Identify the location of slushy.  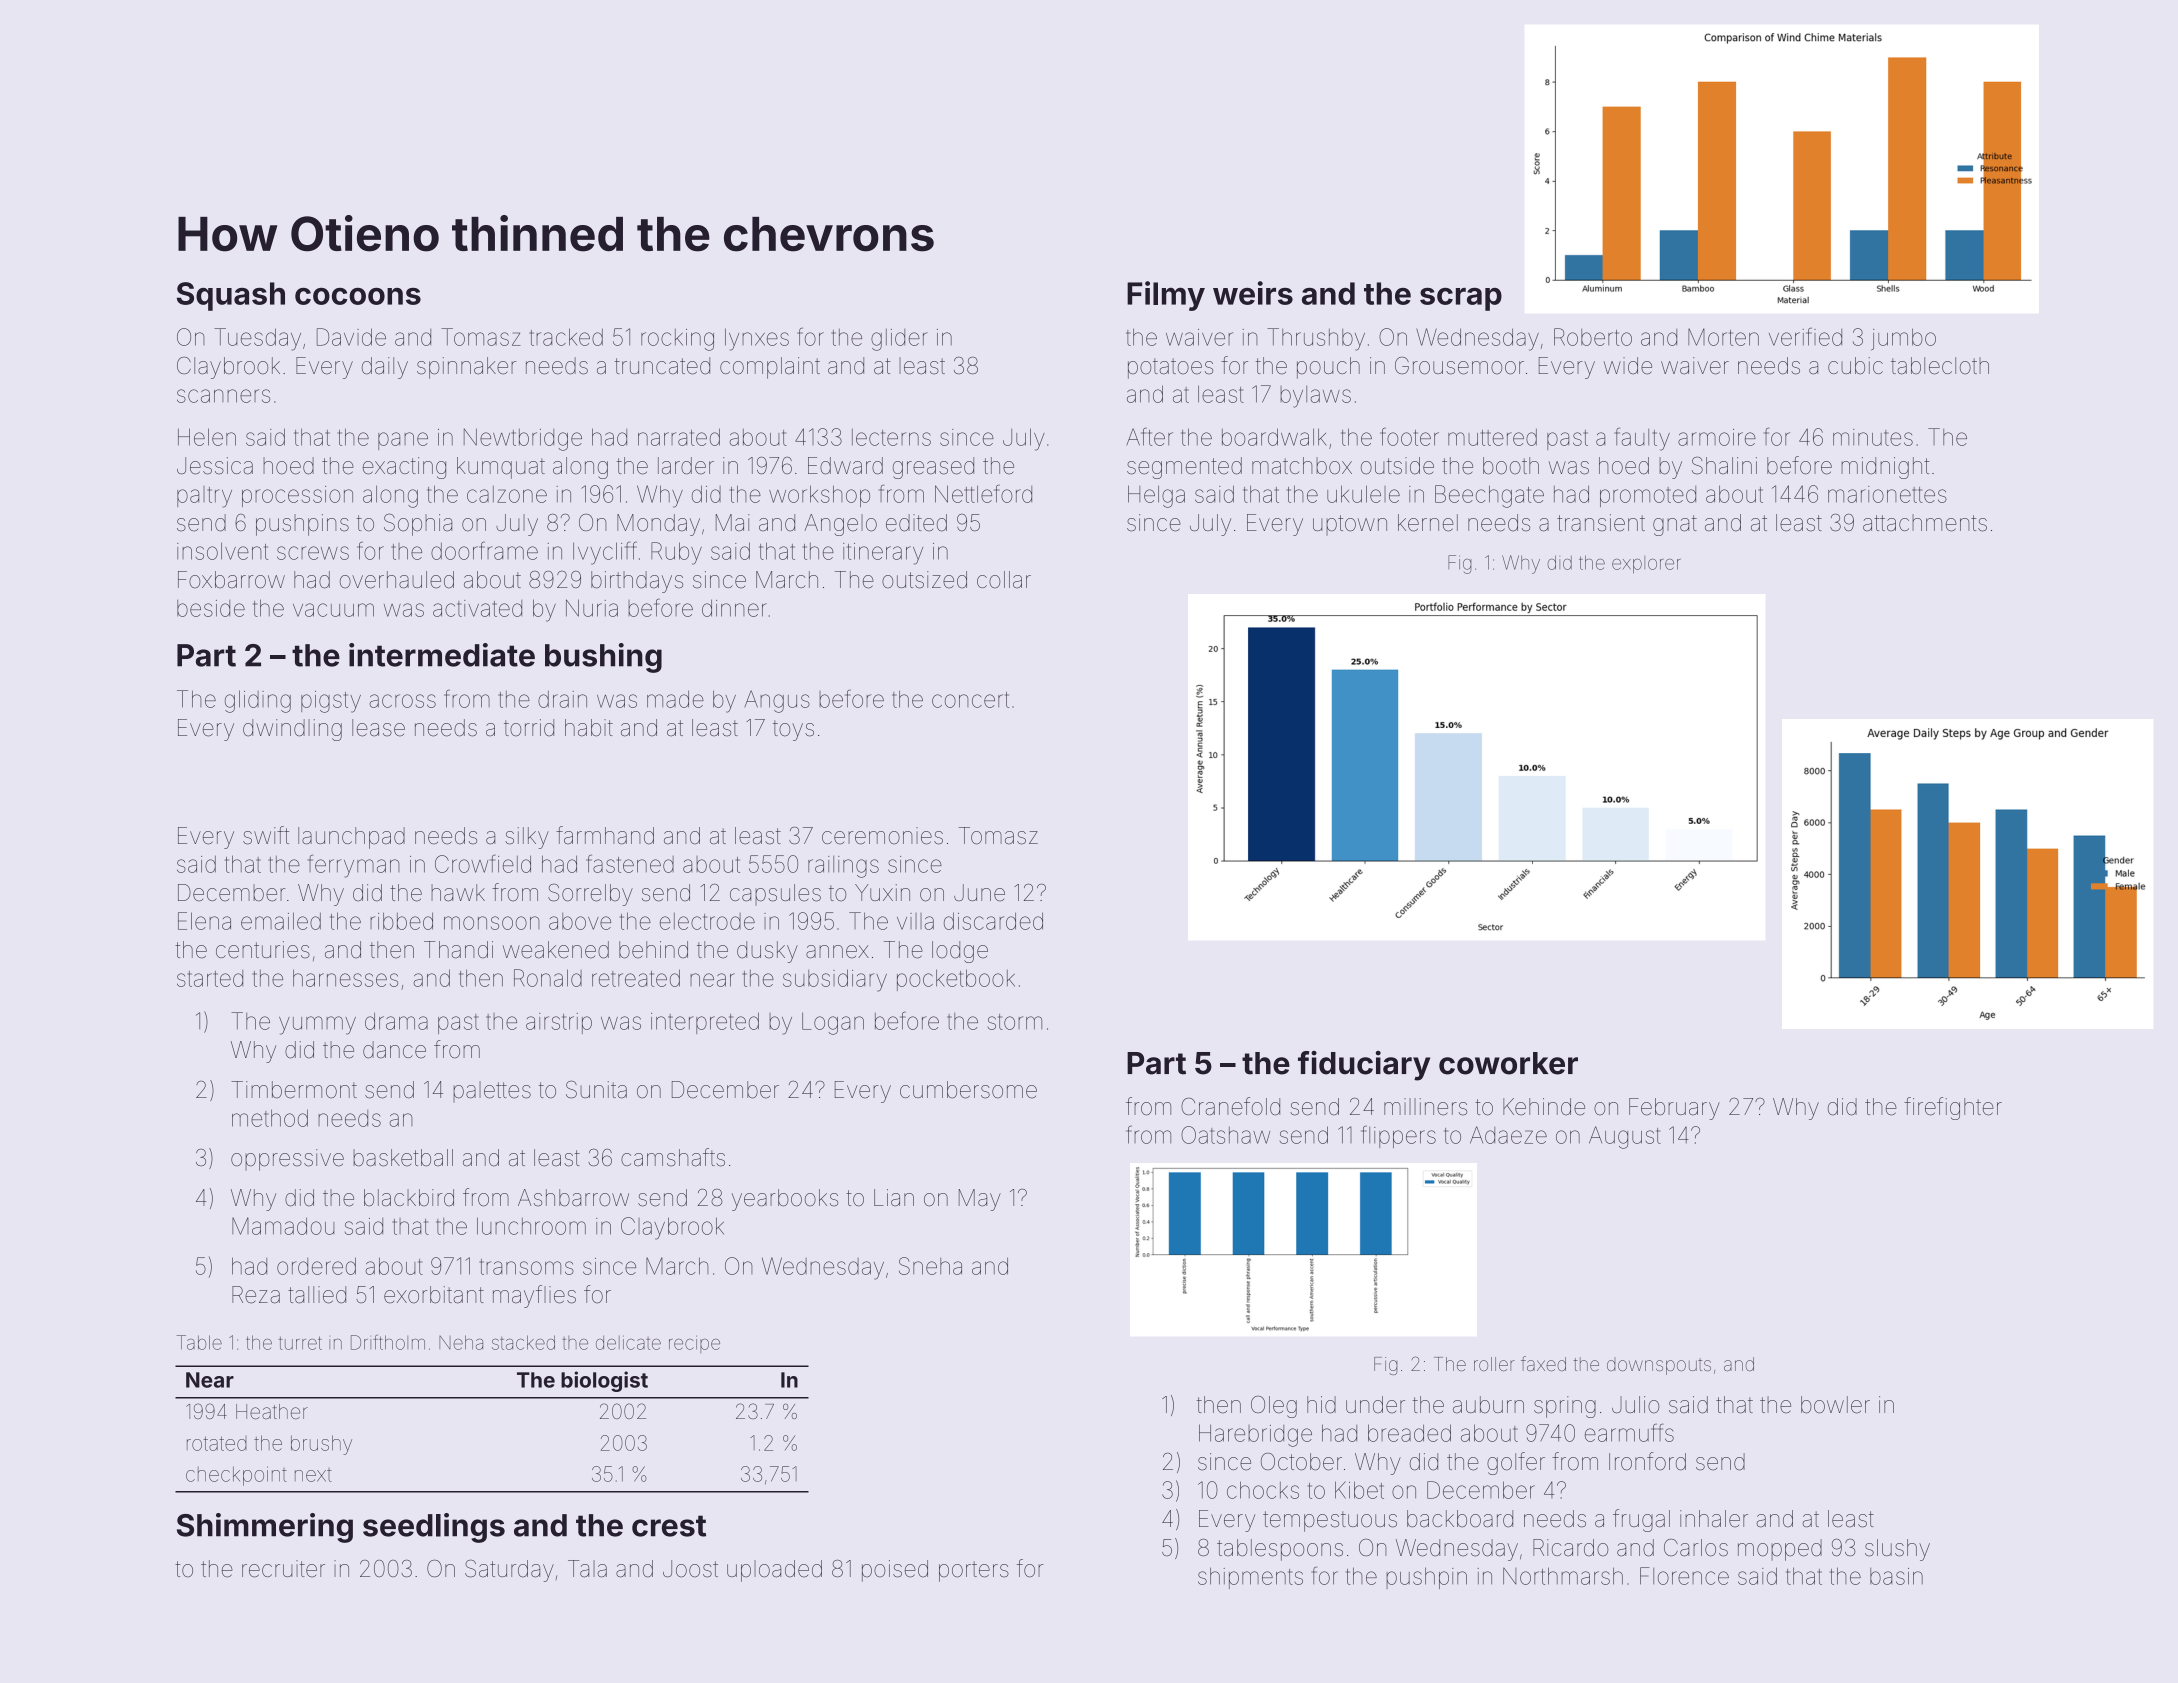
(1897, 1550).
